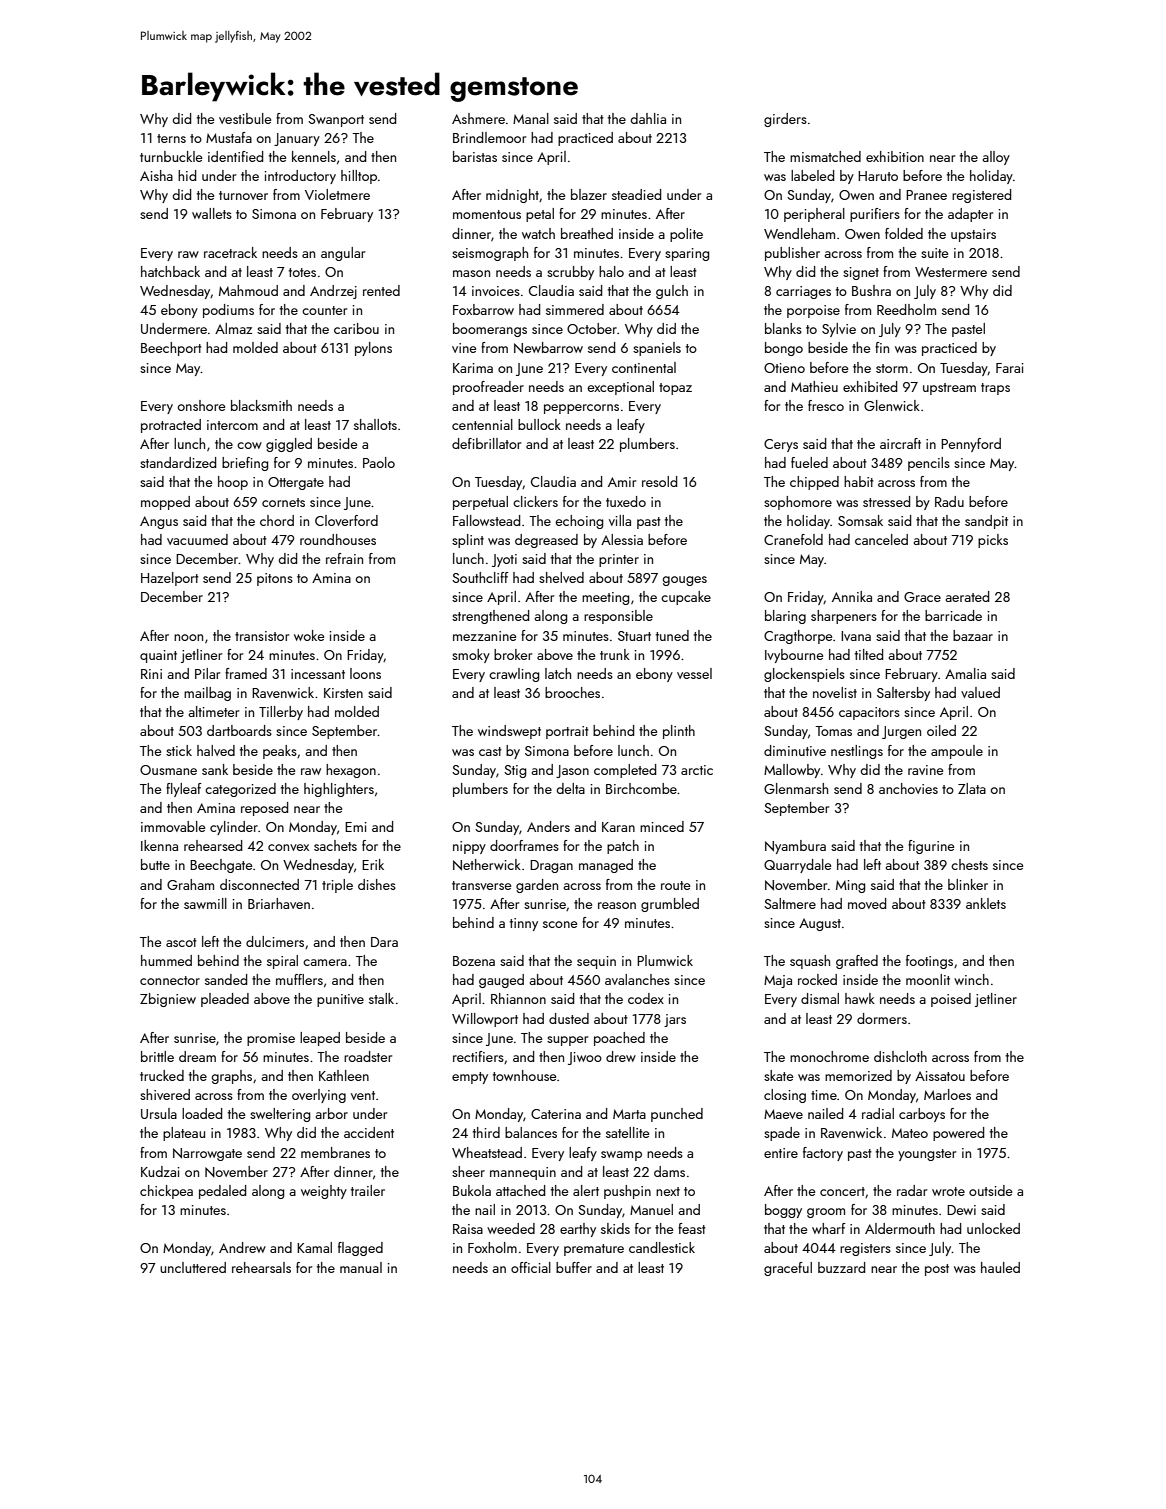 This document has width=1166, height=1509. What do you see at coordinates (297, 139) in the document?
I see `January` at bounding box center [297, 139].
